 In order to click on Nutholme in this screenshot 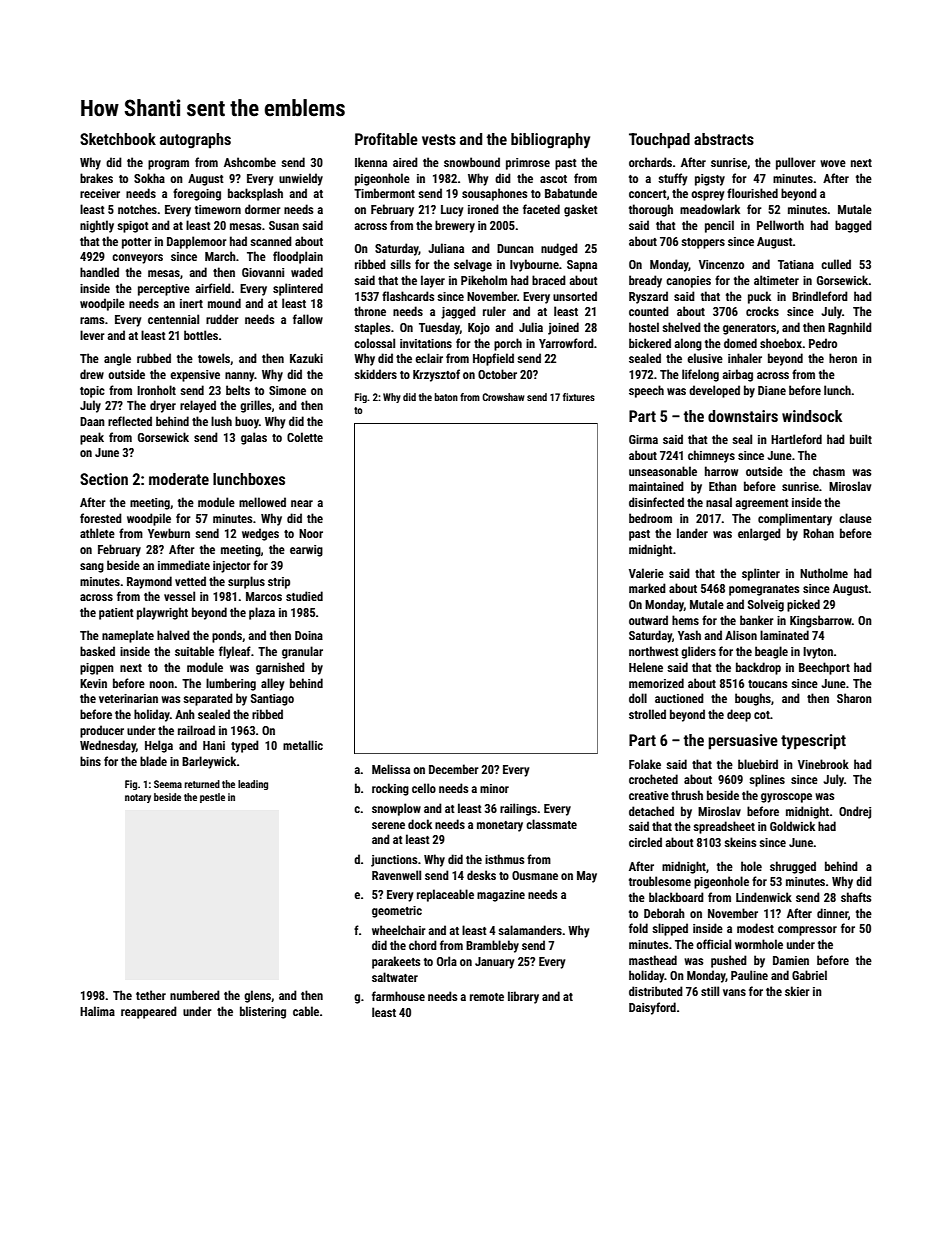, I will do `click(824, 573)`.
